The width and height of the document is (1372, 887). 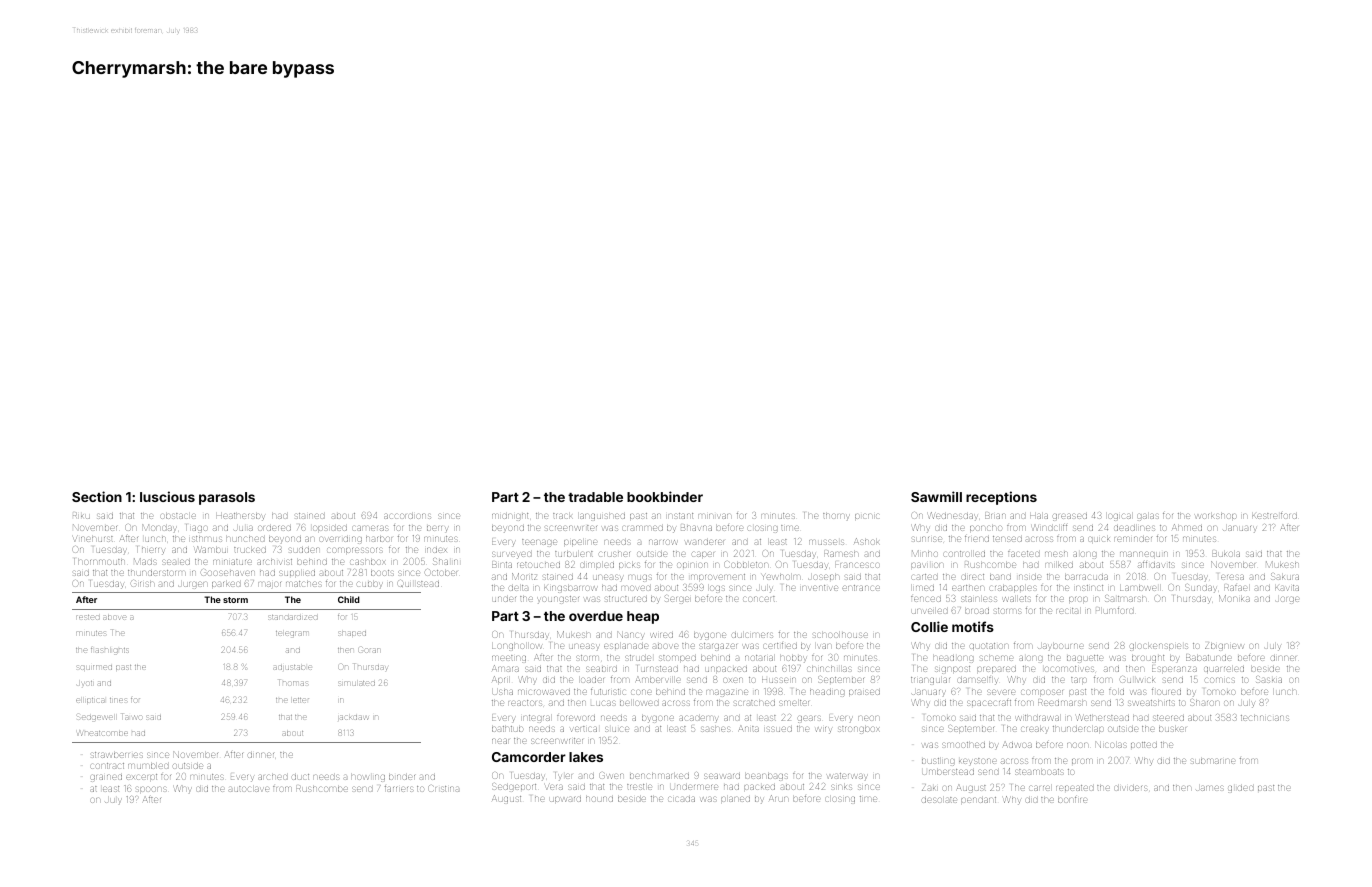 I want to click on receptions, so click(x=1001, y=498).
